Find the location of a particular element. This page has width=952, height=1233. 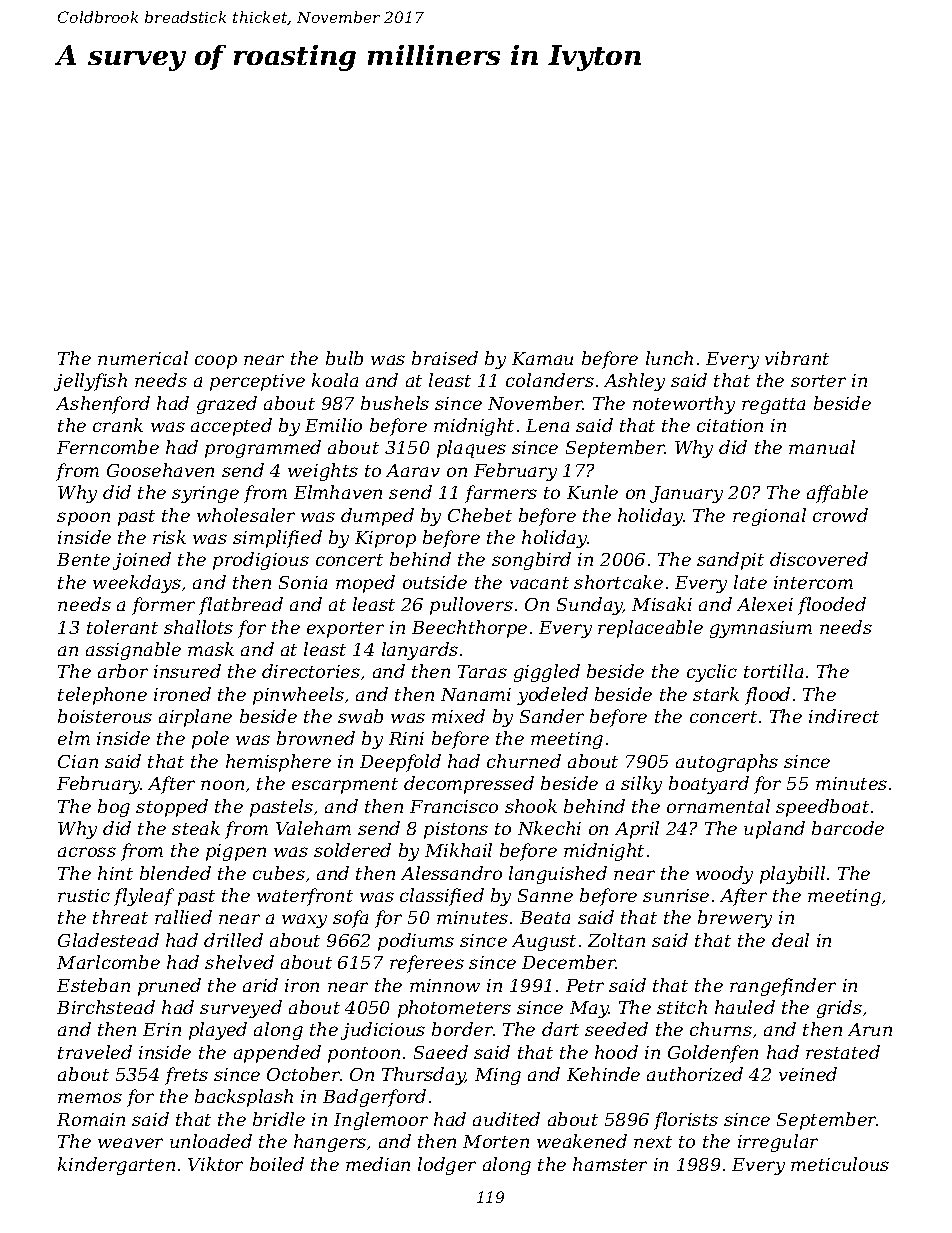

Valeham is located at coordinates (313, 828).
